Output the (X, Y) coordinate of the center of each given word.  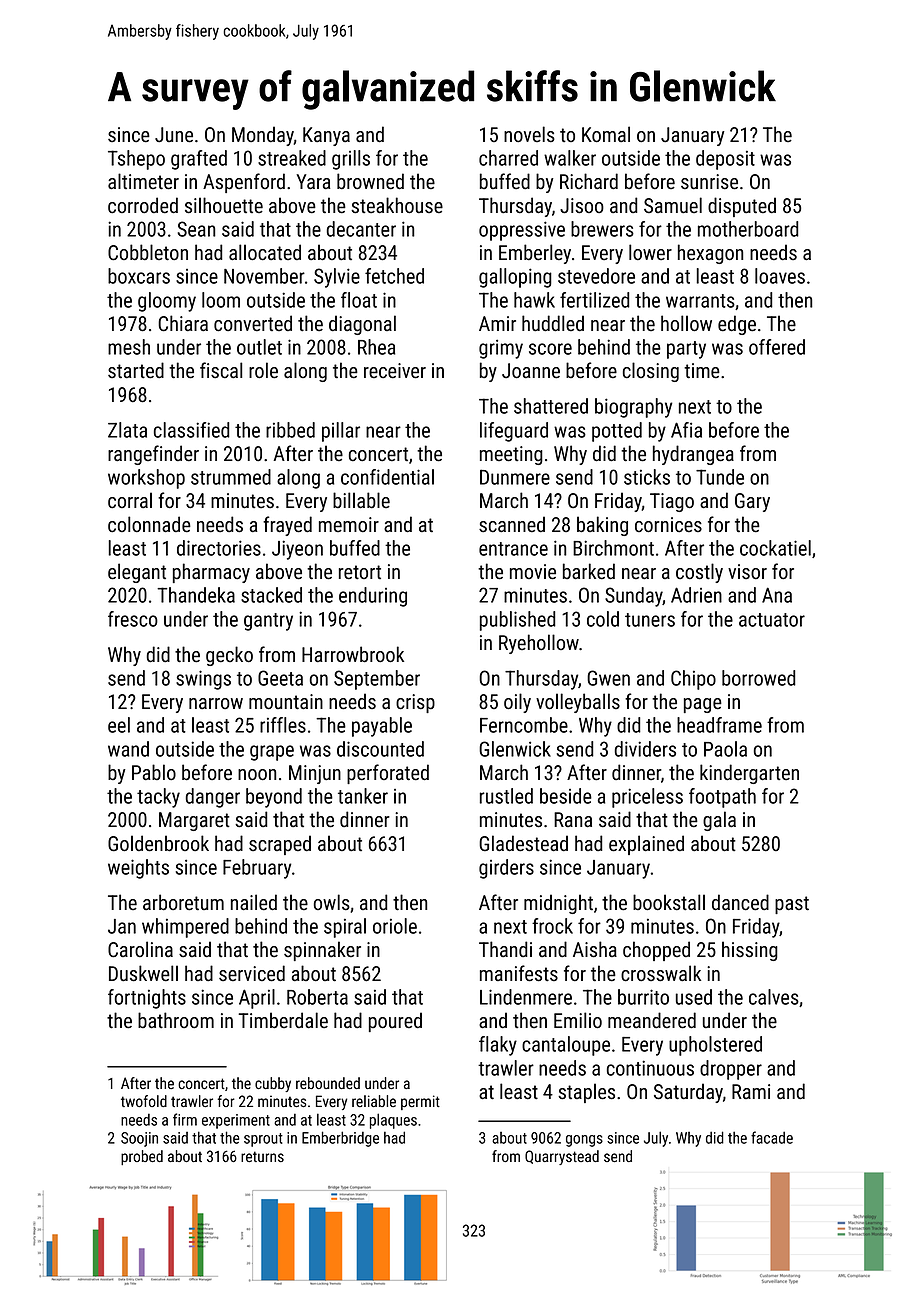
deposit (725, 160)
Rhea (376, 347)
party (686, 350)
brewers (602, 229)
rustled (506, 796)
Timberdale (283, 1020)
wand (128, 749)
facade (772, 1137)
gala (719, 821)
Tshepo (136, 160)
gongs (584, 1141)
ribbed (290, 430)
